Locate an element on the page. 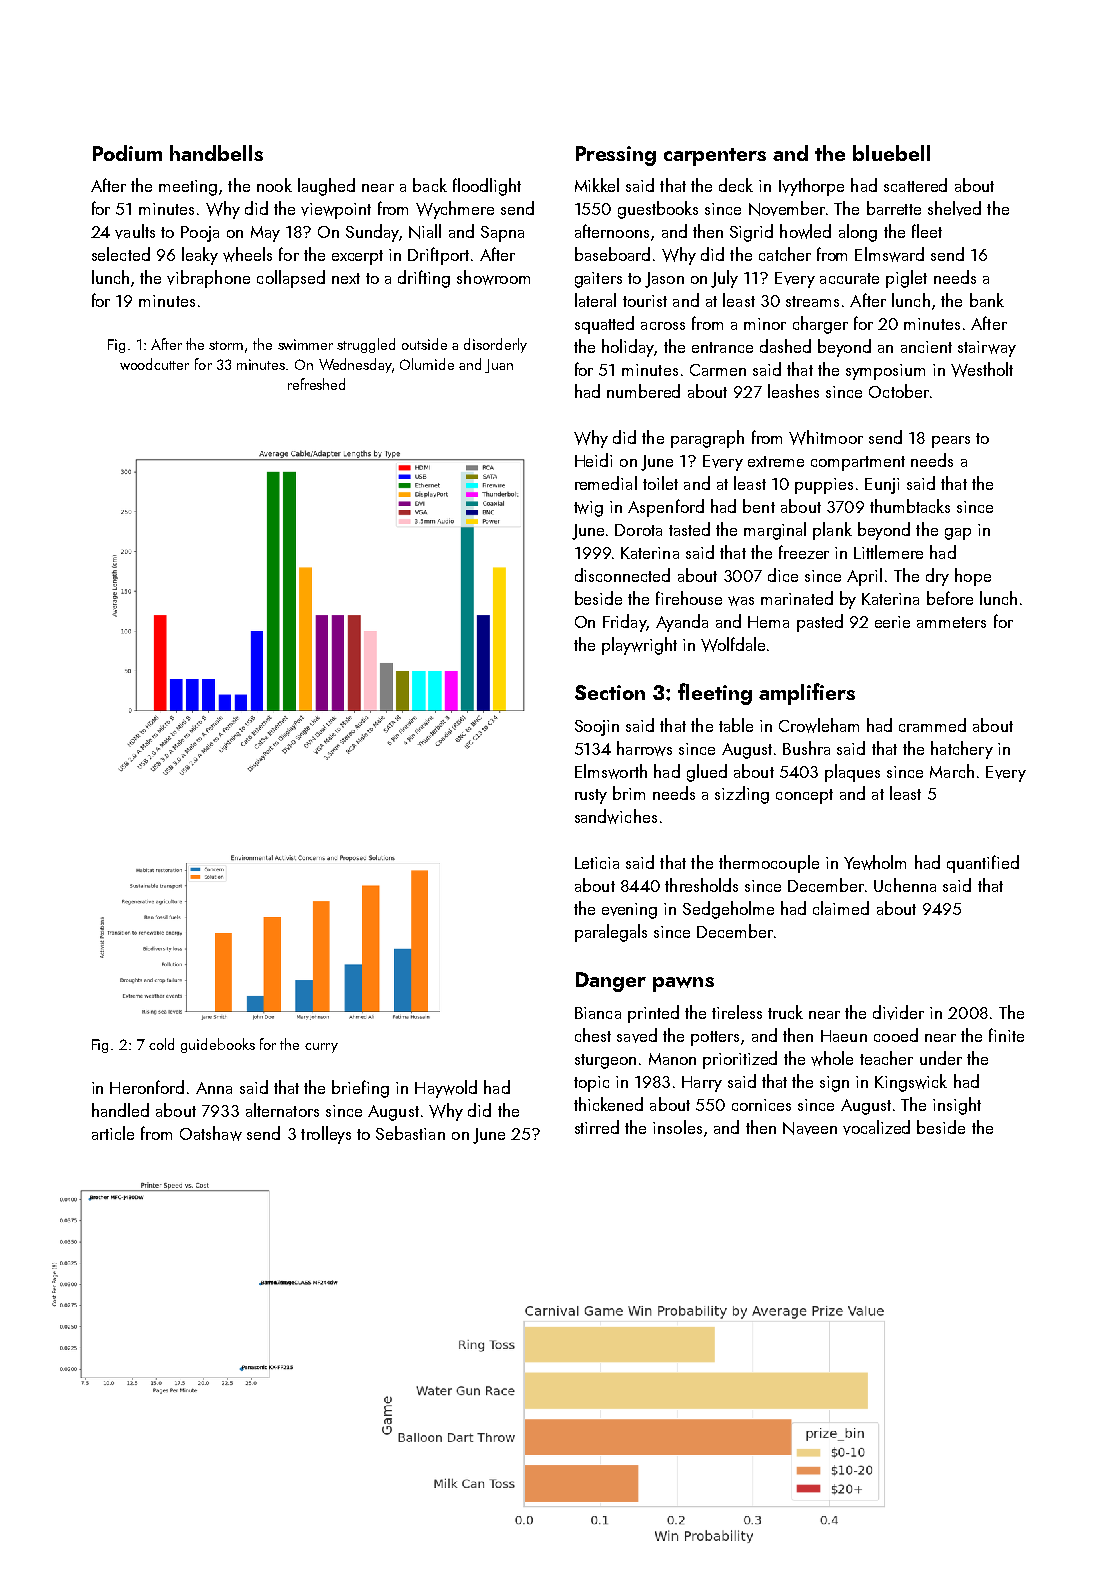 This page has height=1580, width=1117. Elmsworth is located at coordinates (611, 771).
